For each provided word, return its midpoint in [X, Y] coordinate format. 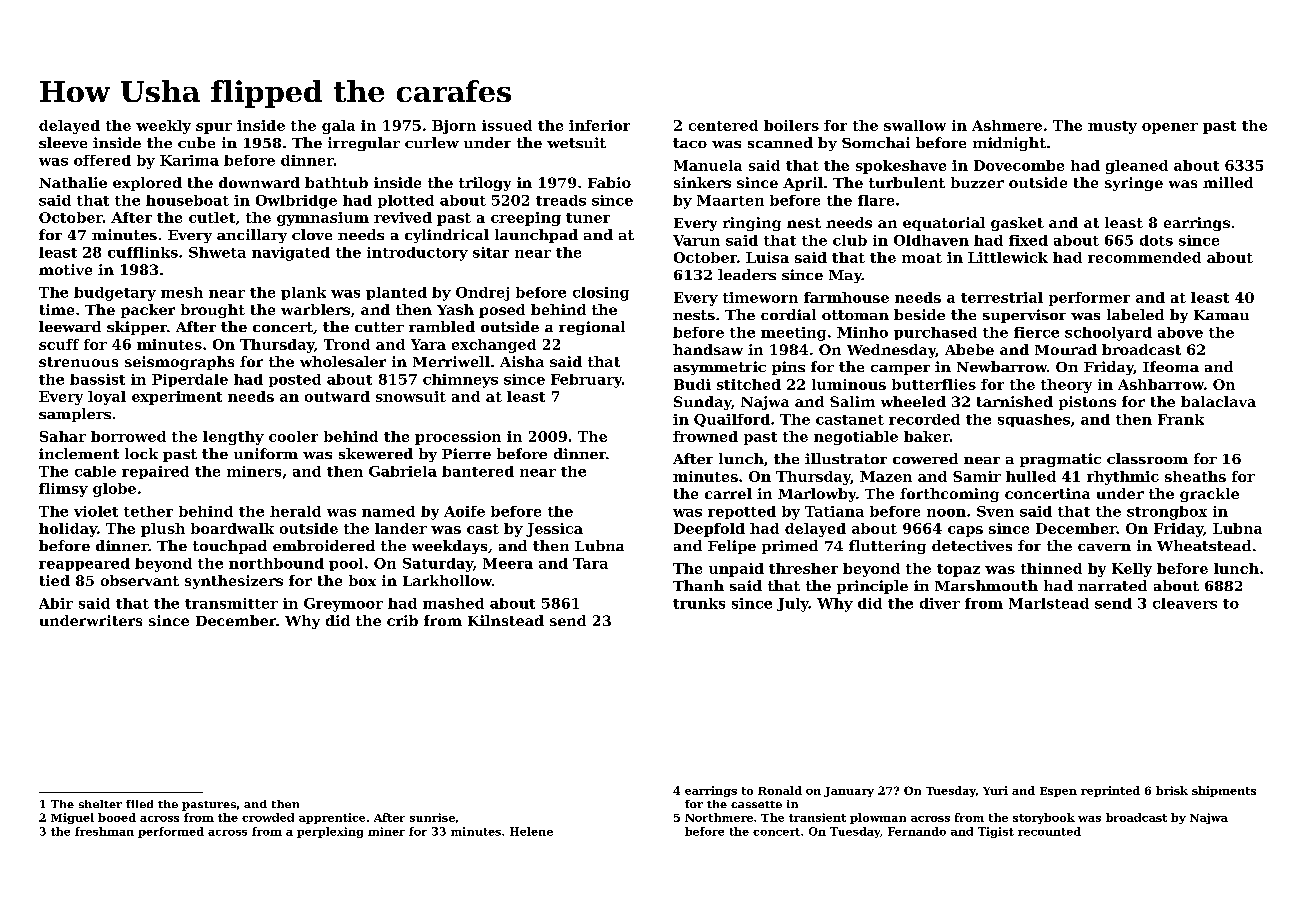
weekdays [449, 547]
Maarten [730, 200]
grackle [1209, 495]
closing [601, 294]
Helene [531, 831]
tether [148, 511]
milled [1228, 182]
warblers [315, 309]
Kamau [1221, 315]
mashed [453, 603]
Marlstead [1049, 603]
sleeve [63, 142]
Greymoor [343, 605]
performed [171, 832]
